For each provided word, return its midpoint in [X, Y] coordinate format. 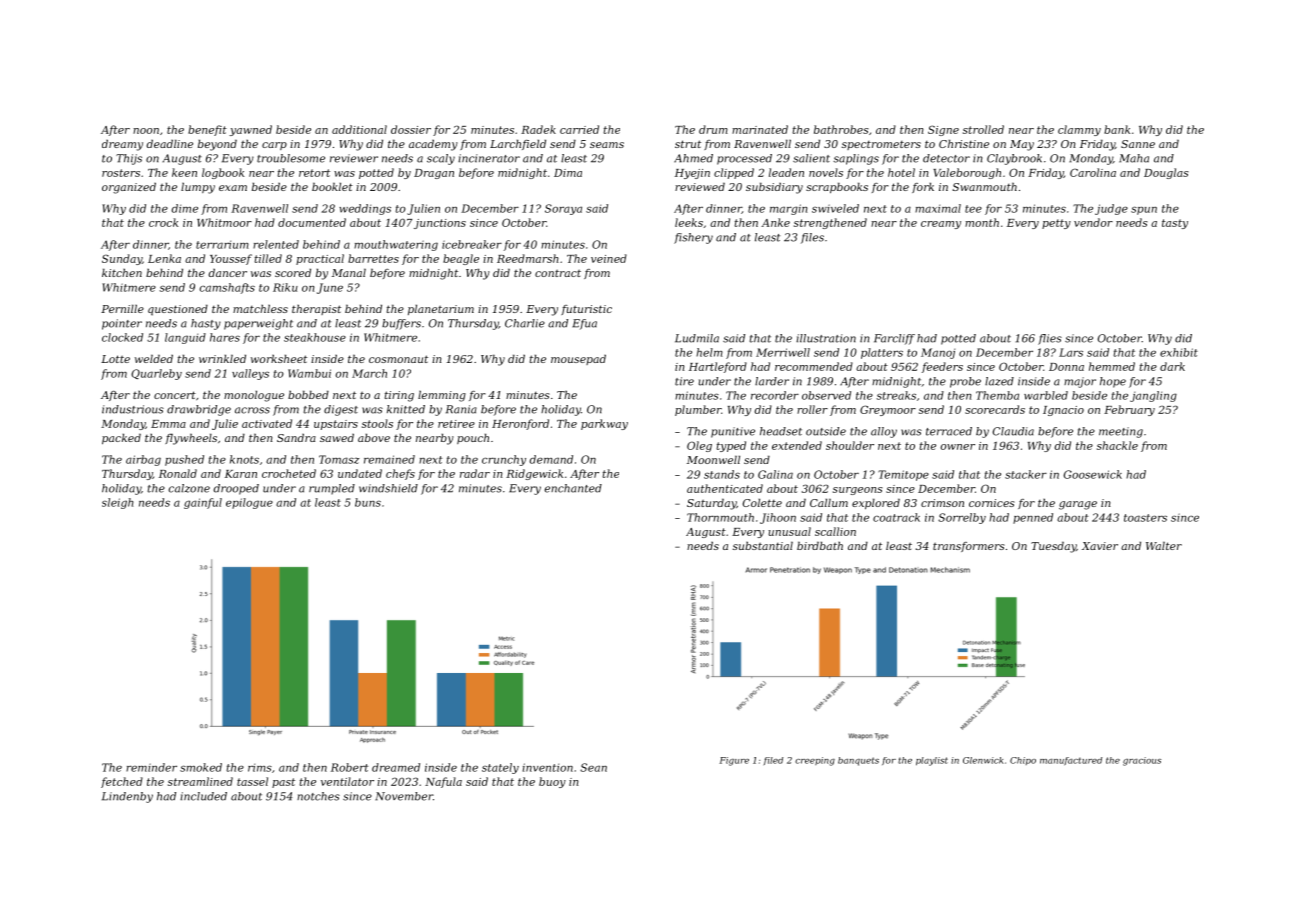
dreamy [122, 145]
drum [713, 129]
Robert [350, 767]
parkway [604, 424]
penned [1033, 518]
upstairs [336, 425]
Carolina [1093, 172]
